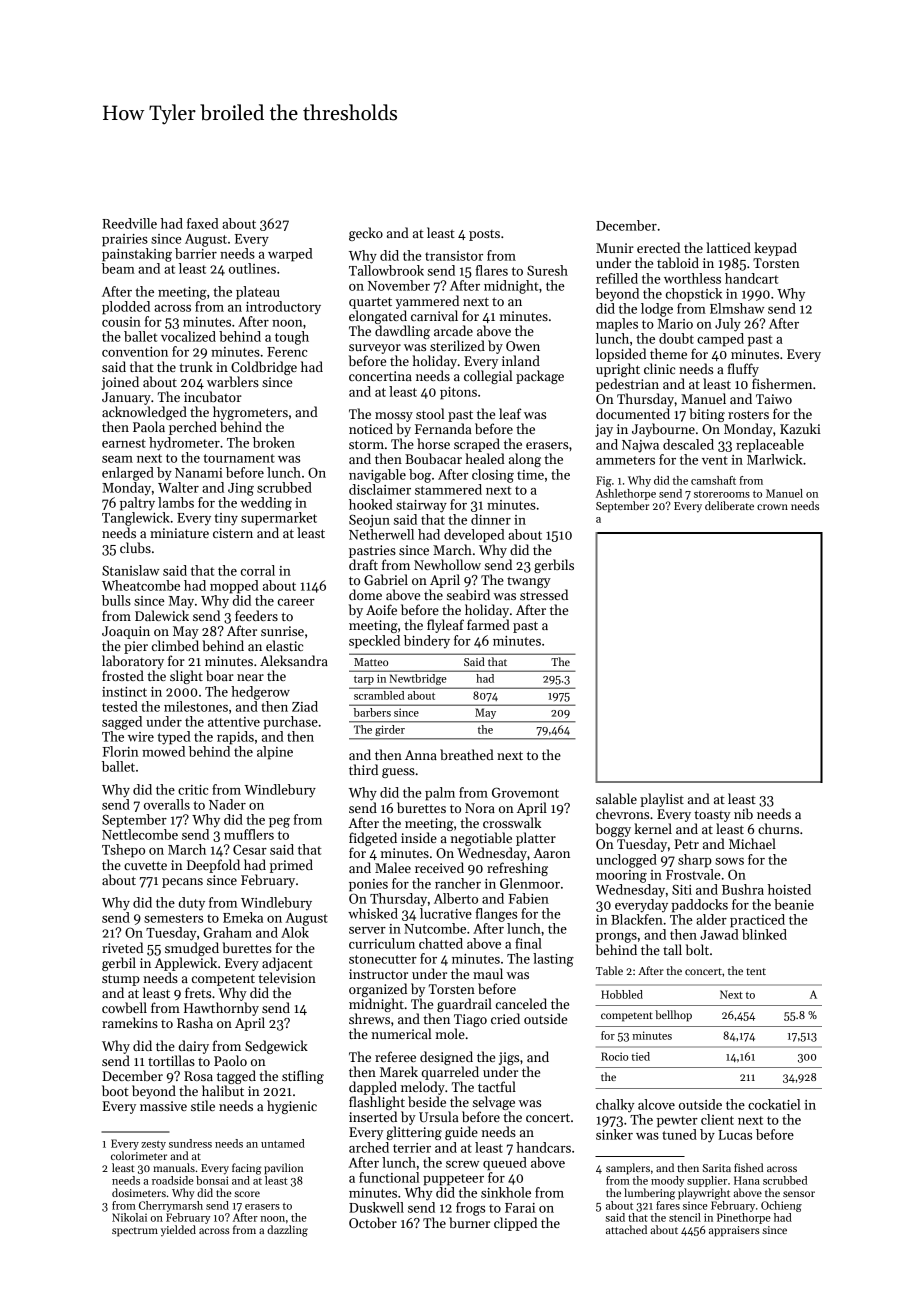  I want to click on hoisted, so click(789, 889).
